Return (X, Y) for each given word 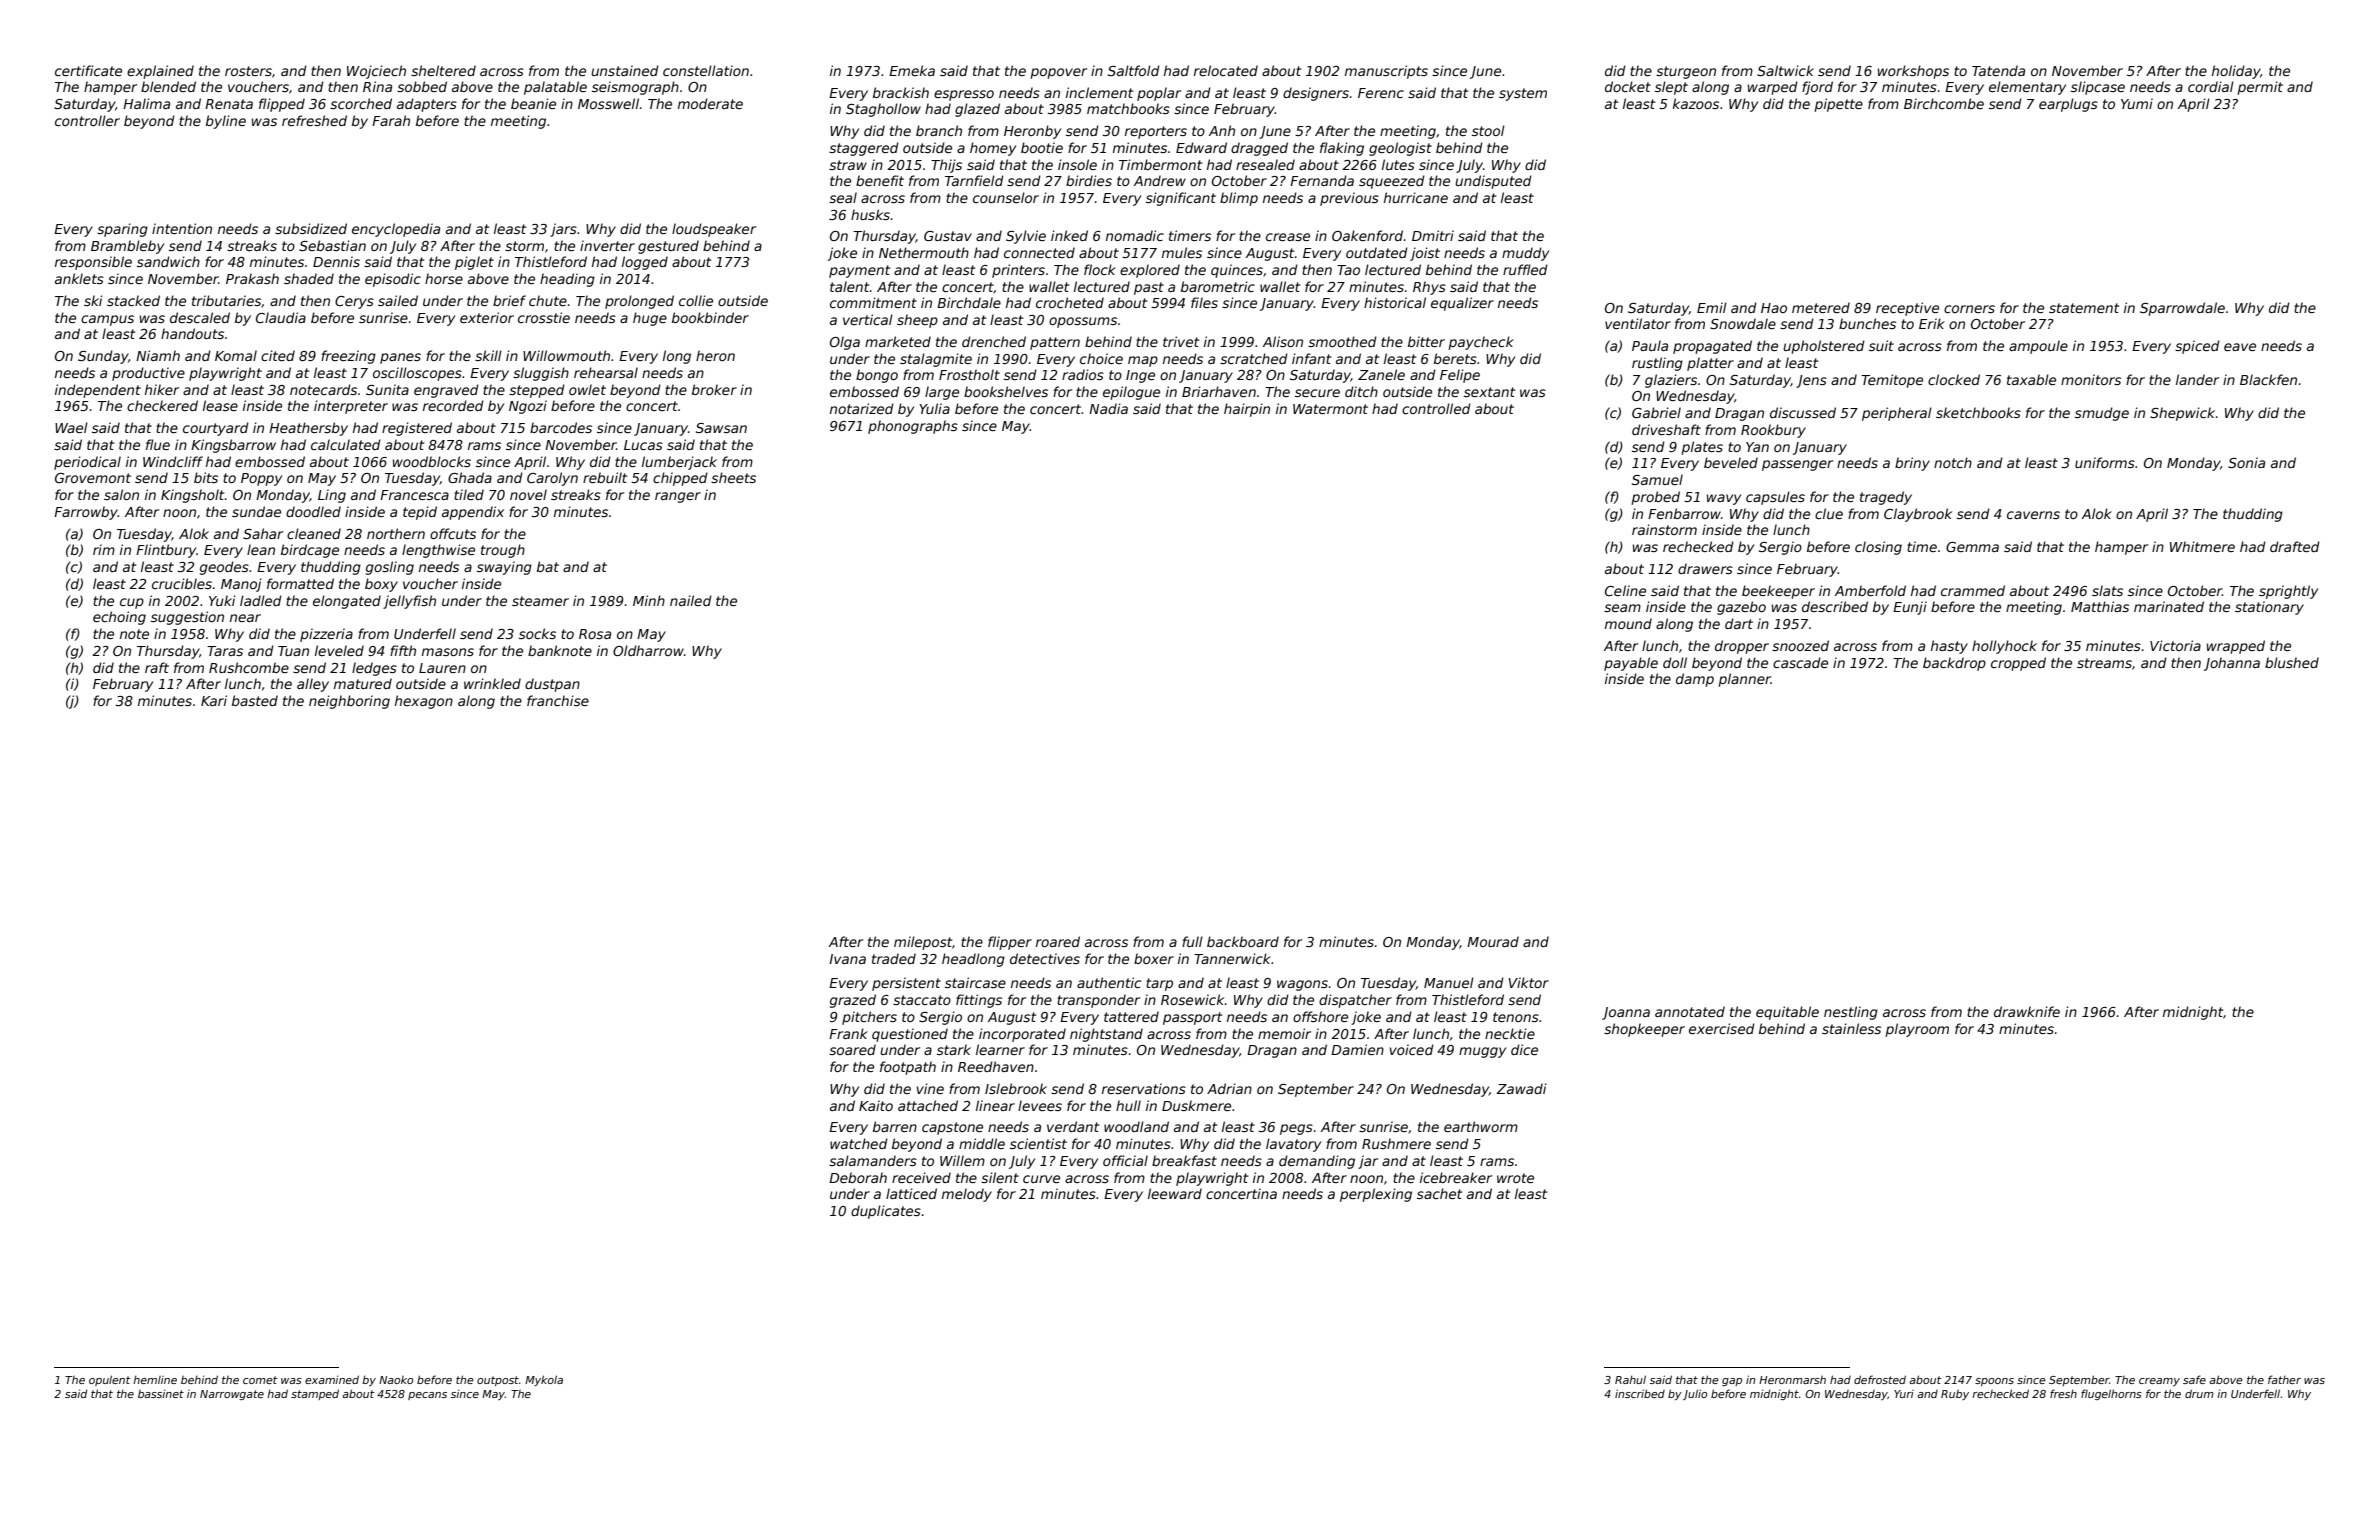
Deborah (858, 1177)
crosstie (544, 317)
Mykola (544, 1380)
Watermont (1330, 409)
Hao (1774, 308)
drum (2199, 1393)
